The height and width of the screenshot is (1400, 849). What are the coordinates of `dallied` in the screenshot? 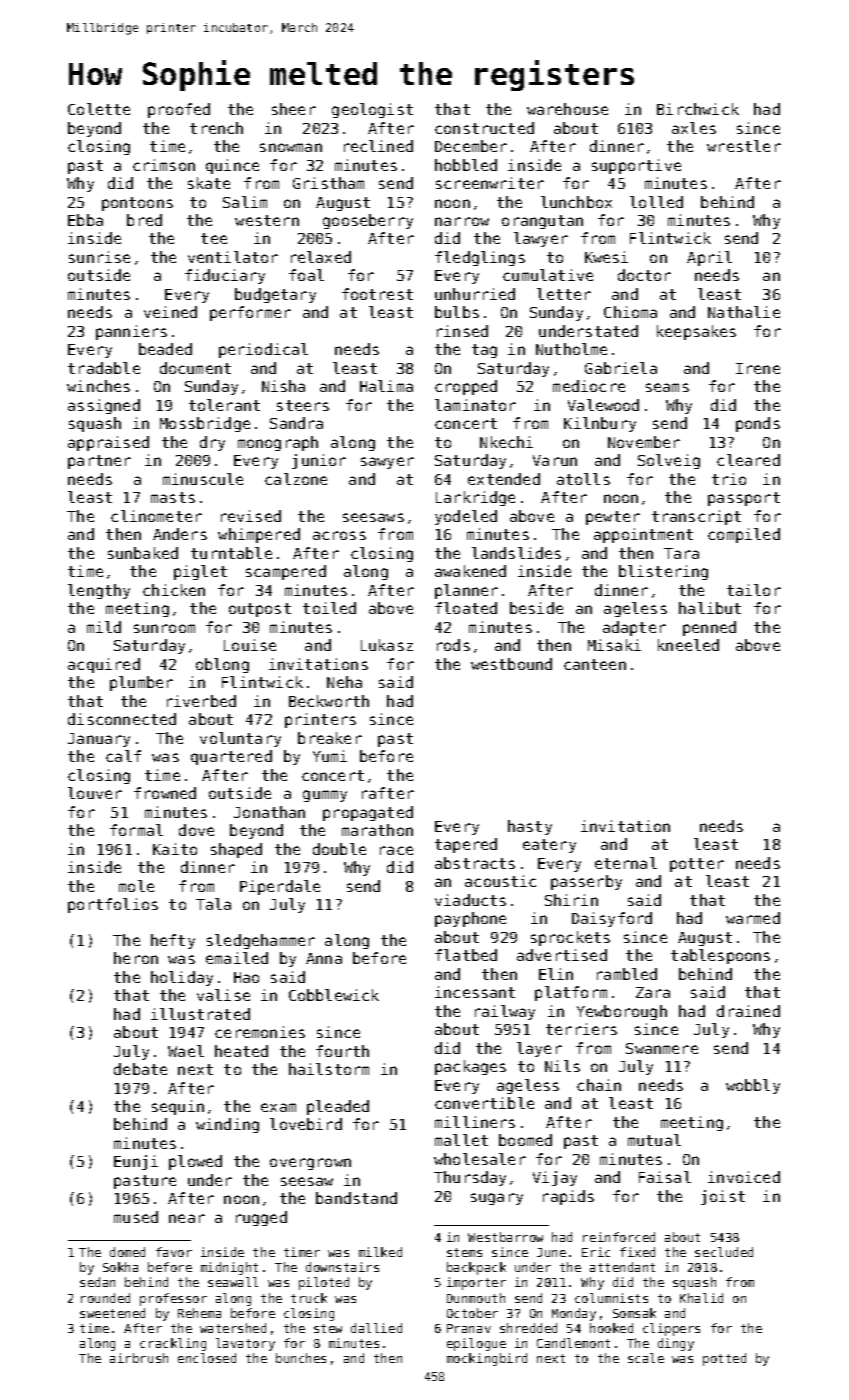 It's located at (376, 1328).
